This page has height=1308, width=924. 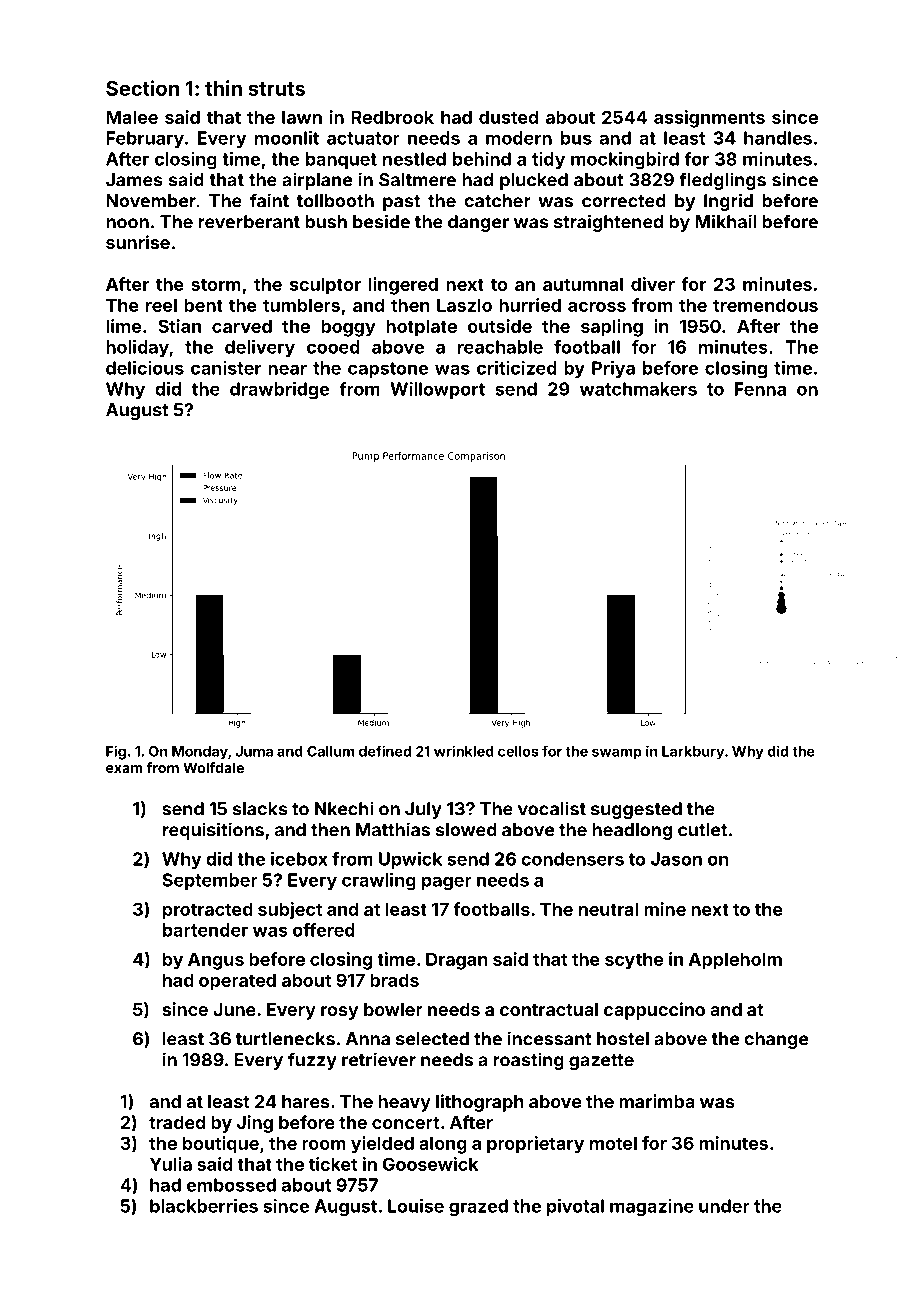 What do you see at coordinates (437, 390) in the page?
I see `Willowport` at bounding box center [437, 390].
